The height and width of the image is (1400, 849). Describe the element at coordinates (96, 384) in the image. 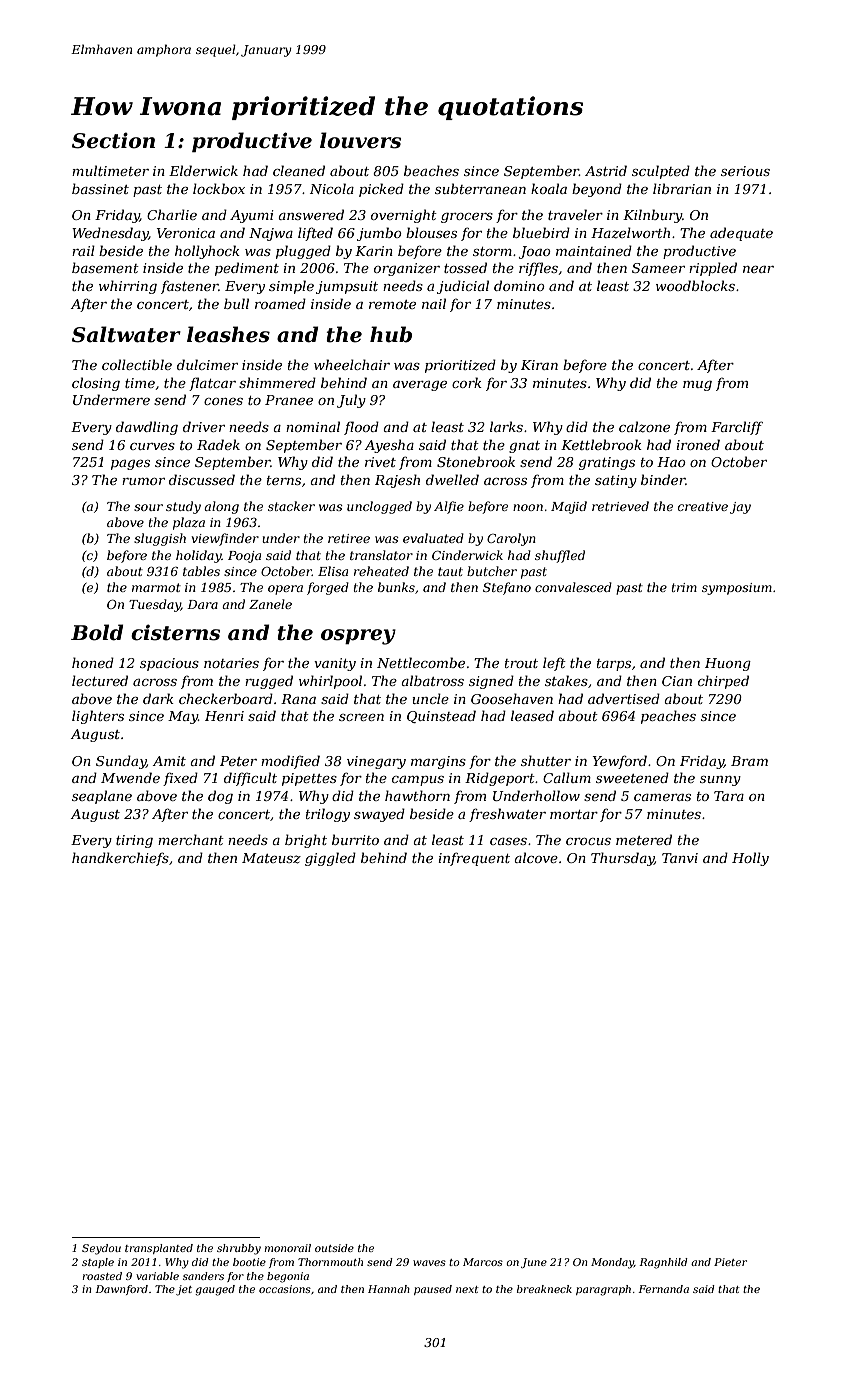

I see `closing` at that location.
